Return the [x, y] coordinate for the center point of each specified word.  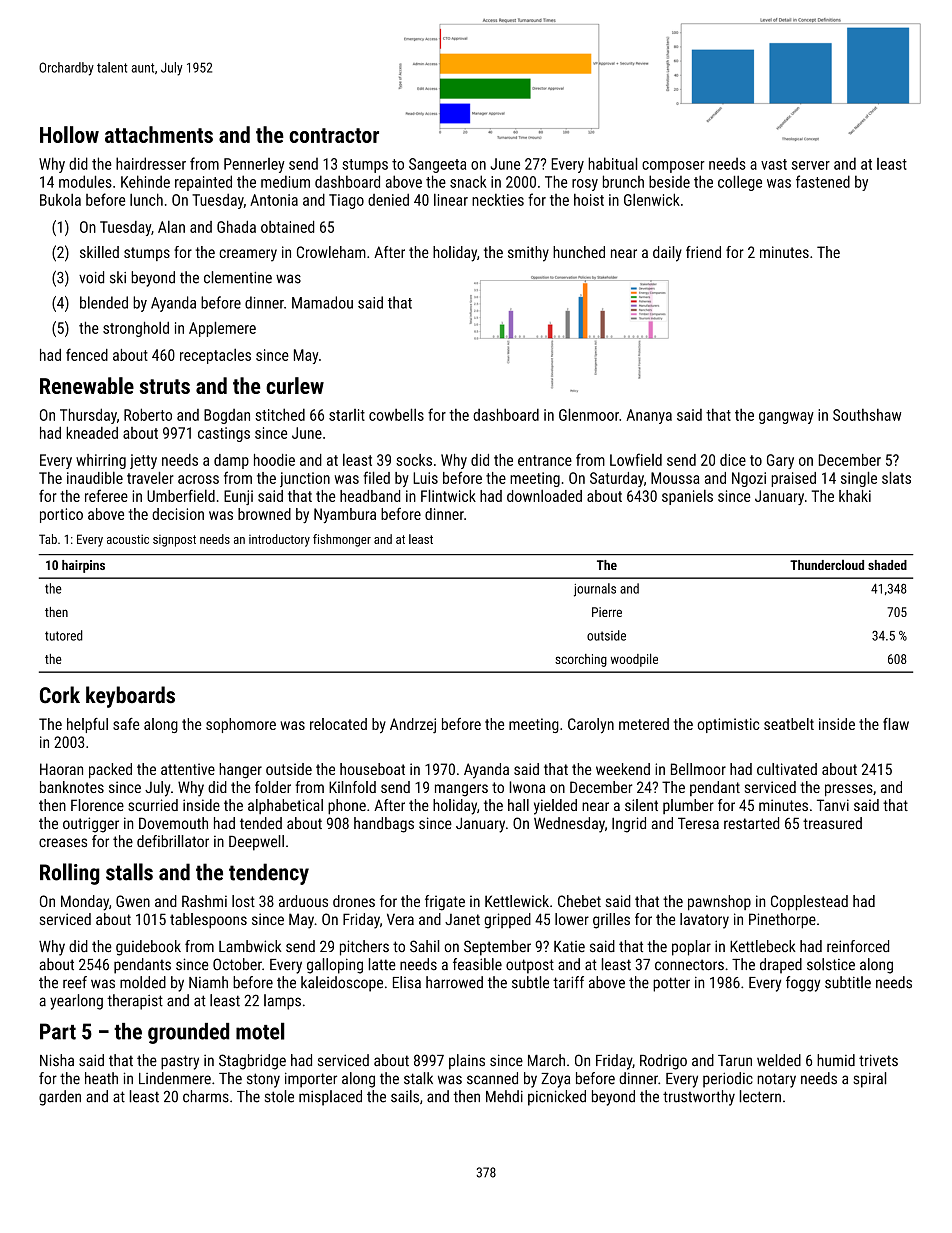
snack [468, 181]
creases [63, 842]
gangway [786, 418]
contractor [334, 135]
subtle [530, 982]
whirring [101, 461]
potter [671, 984]
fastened [823, 181]
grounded [188, 1033]
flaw [896, 724]
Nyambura [345, 515]
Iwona [527, 787]
